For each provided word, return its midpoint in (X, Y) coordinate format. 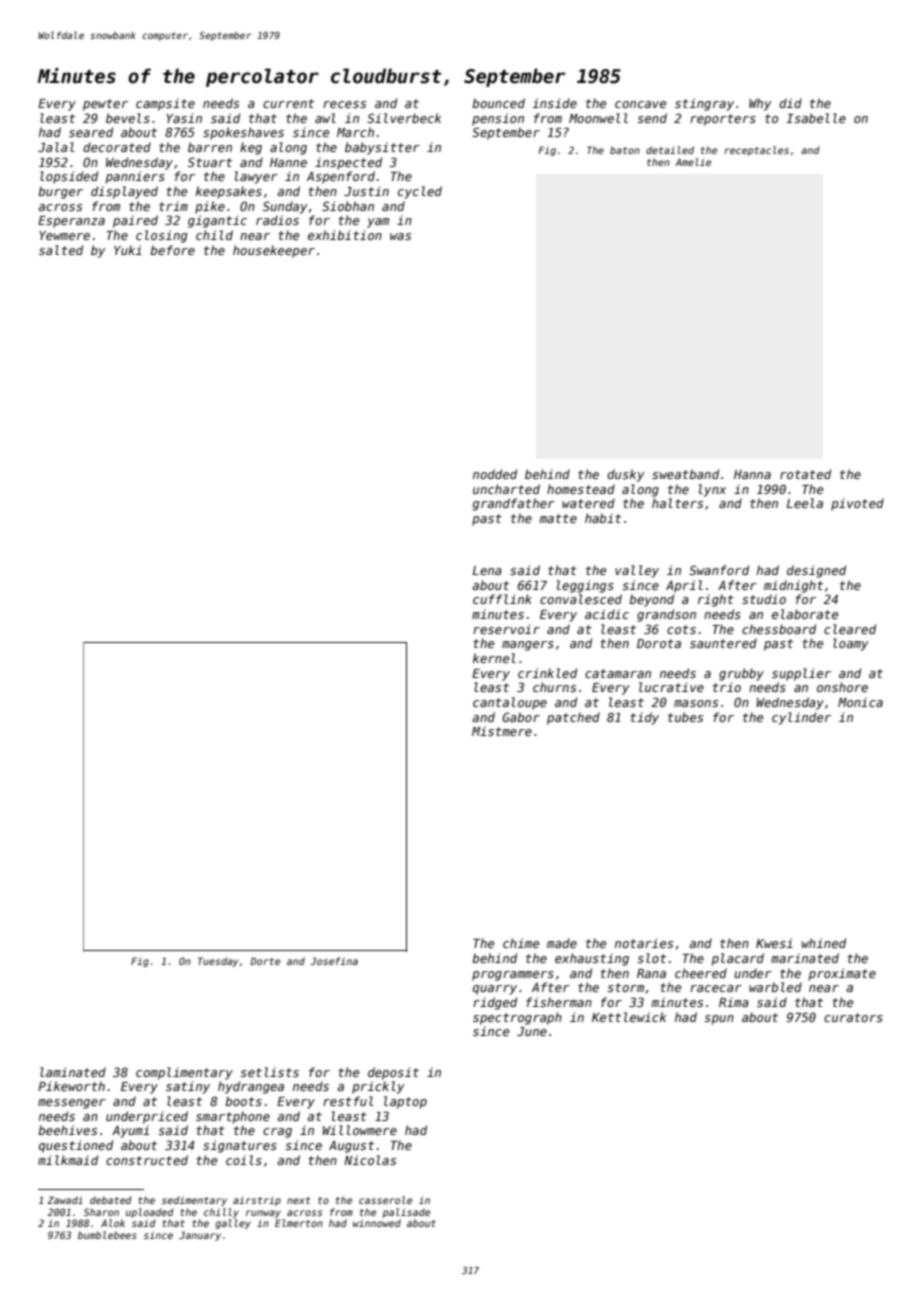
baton (625, 150)
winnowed (377, 1223)
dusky (625, 475)
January (200, 1236)
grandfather (513, 504)
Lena (487, 570)
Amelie (693, 162)
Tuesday (218, 962)
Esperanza (71, 222)
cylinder (801, 718)
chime (521, 943)
